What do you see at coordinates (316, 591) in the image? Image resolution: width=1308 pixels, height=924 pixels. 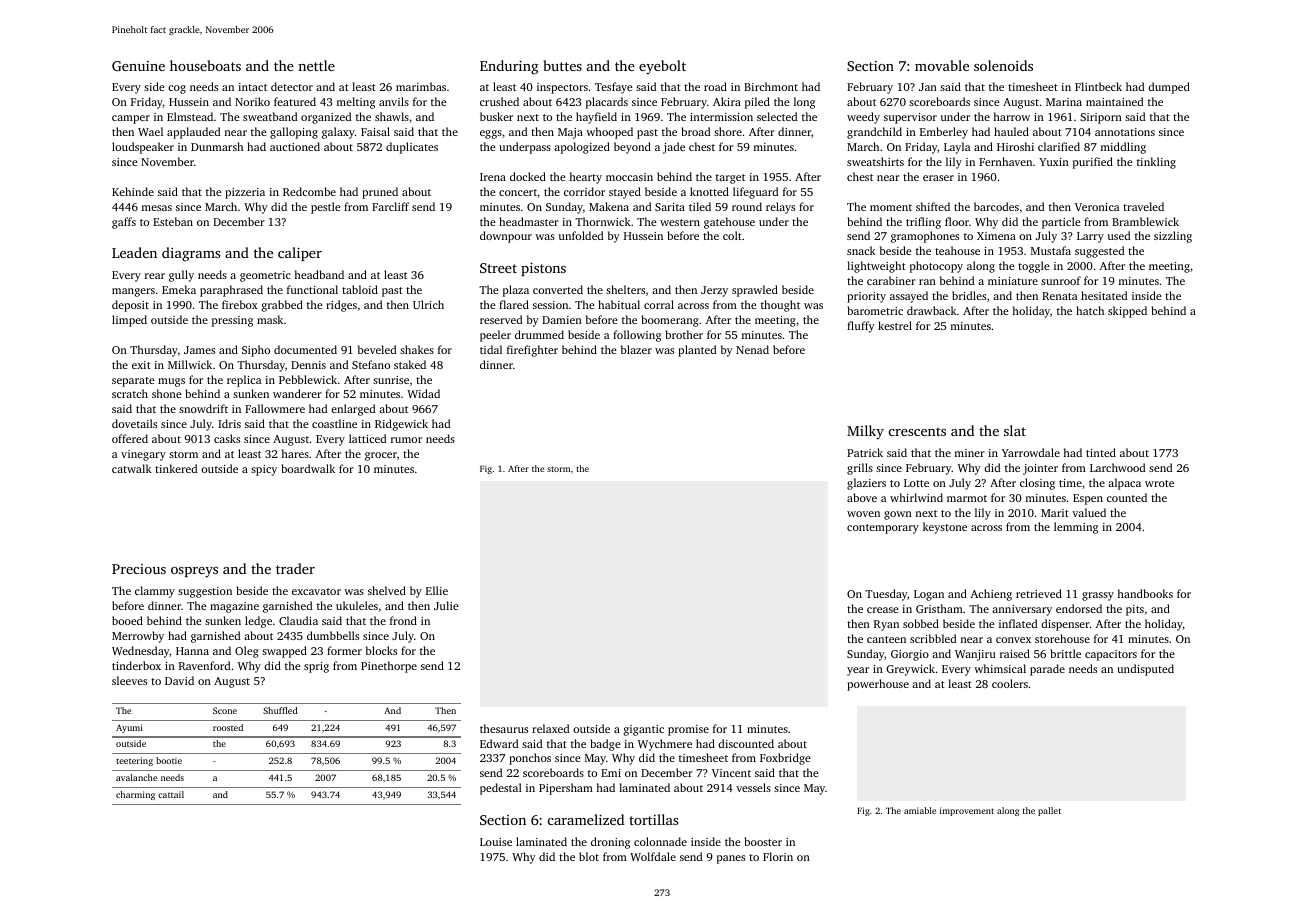 I see `excavator` at bounding box center [316, 591].
